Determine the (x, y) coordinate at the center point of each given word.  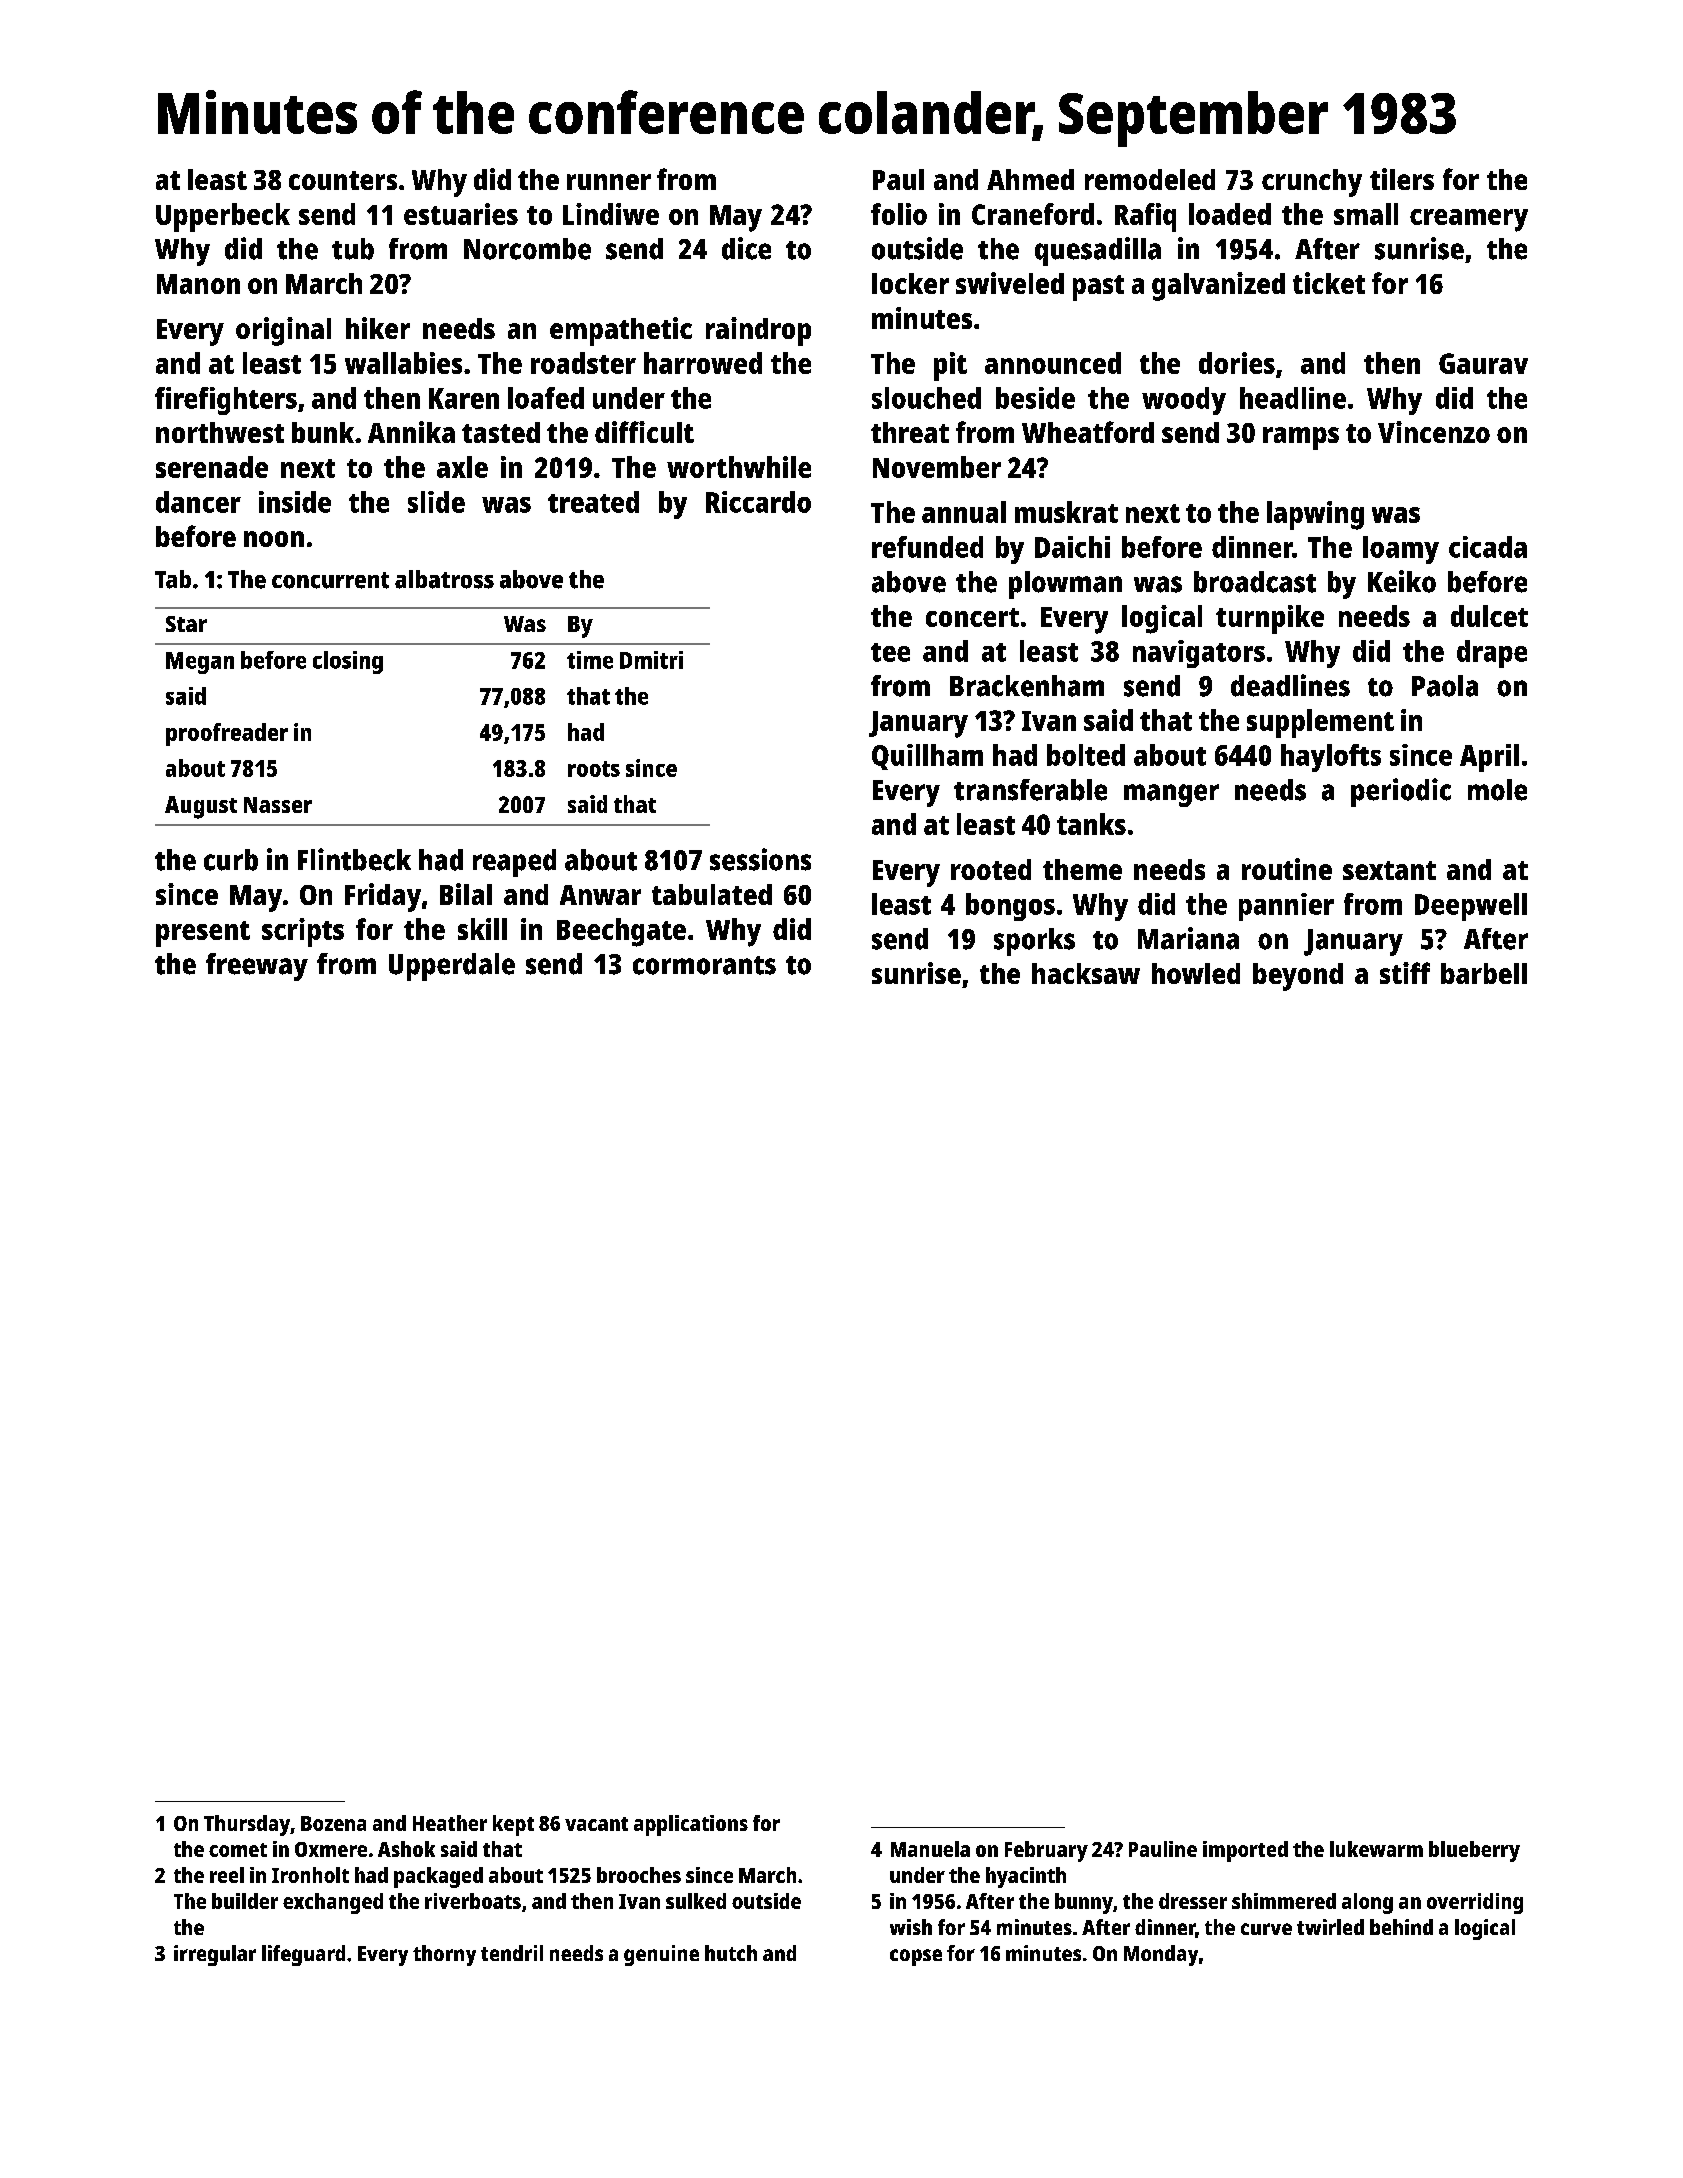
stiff (1405, 973)
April (1489, 758)
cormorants (704, 965)
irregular (215, 1955)
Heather (450, 1823)
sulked (696, 1901)
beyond (1298, 977)
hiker (378, 328)
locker (910, 283)
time (590, 660)
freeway (257, 967)
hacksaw (1086, 973)
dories (1237, 363)
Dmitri (651, 660)
